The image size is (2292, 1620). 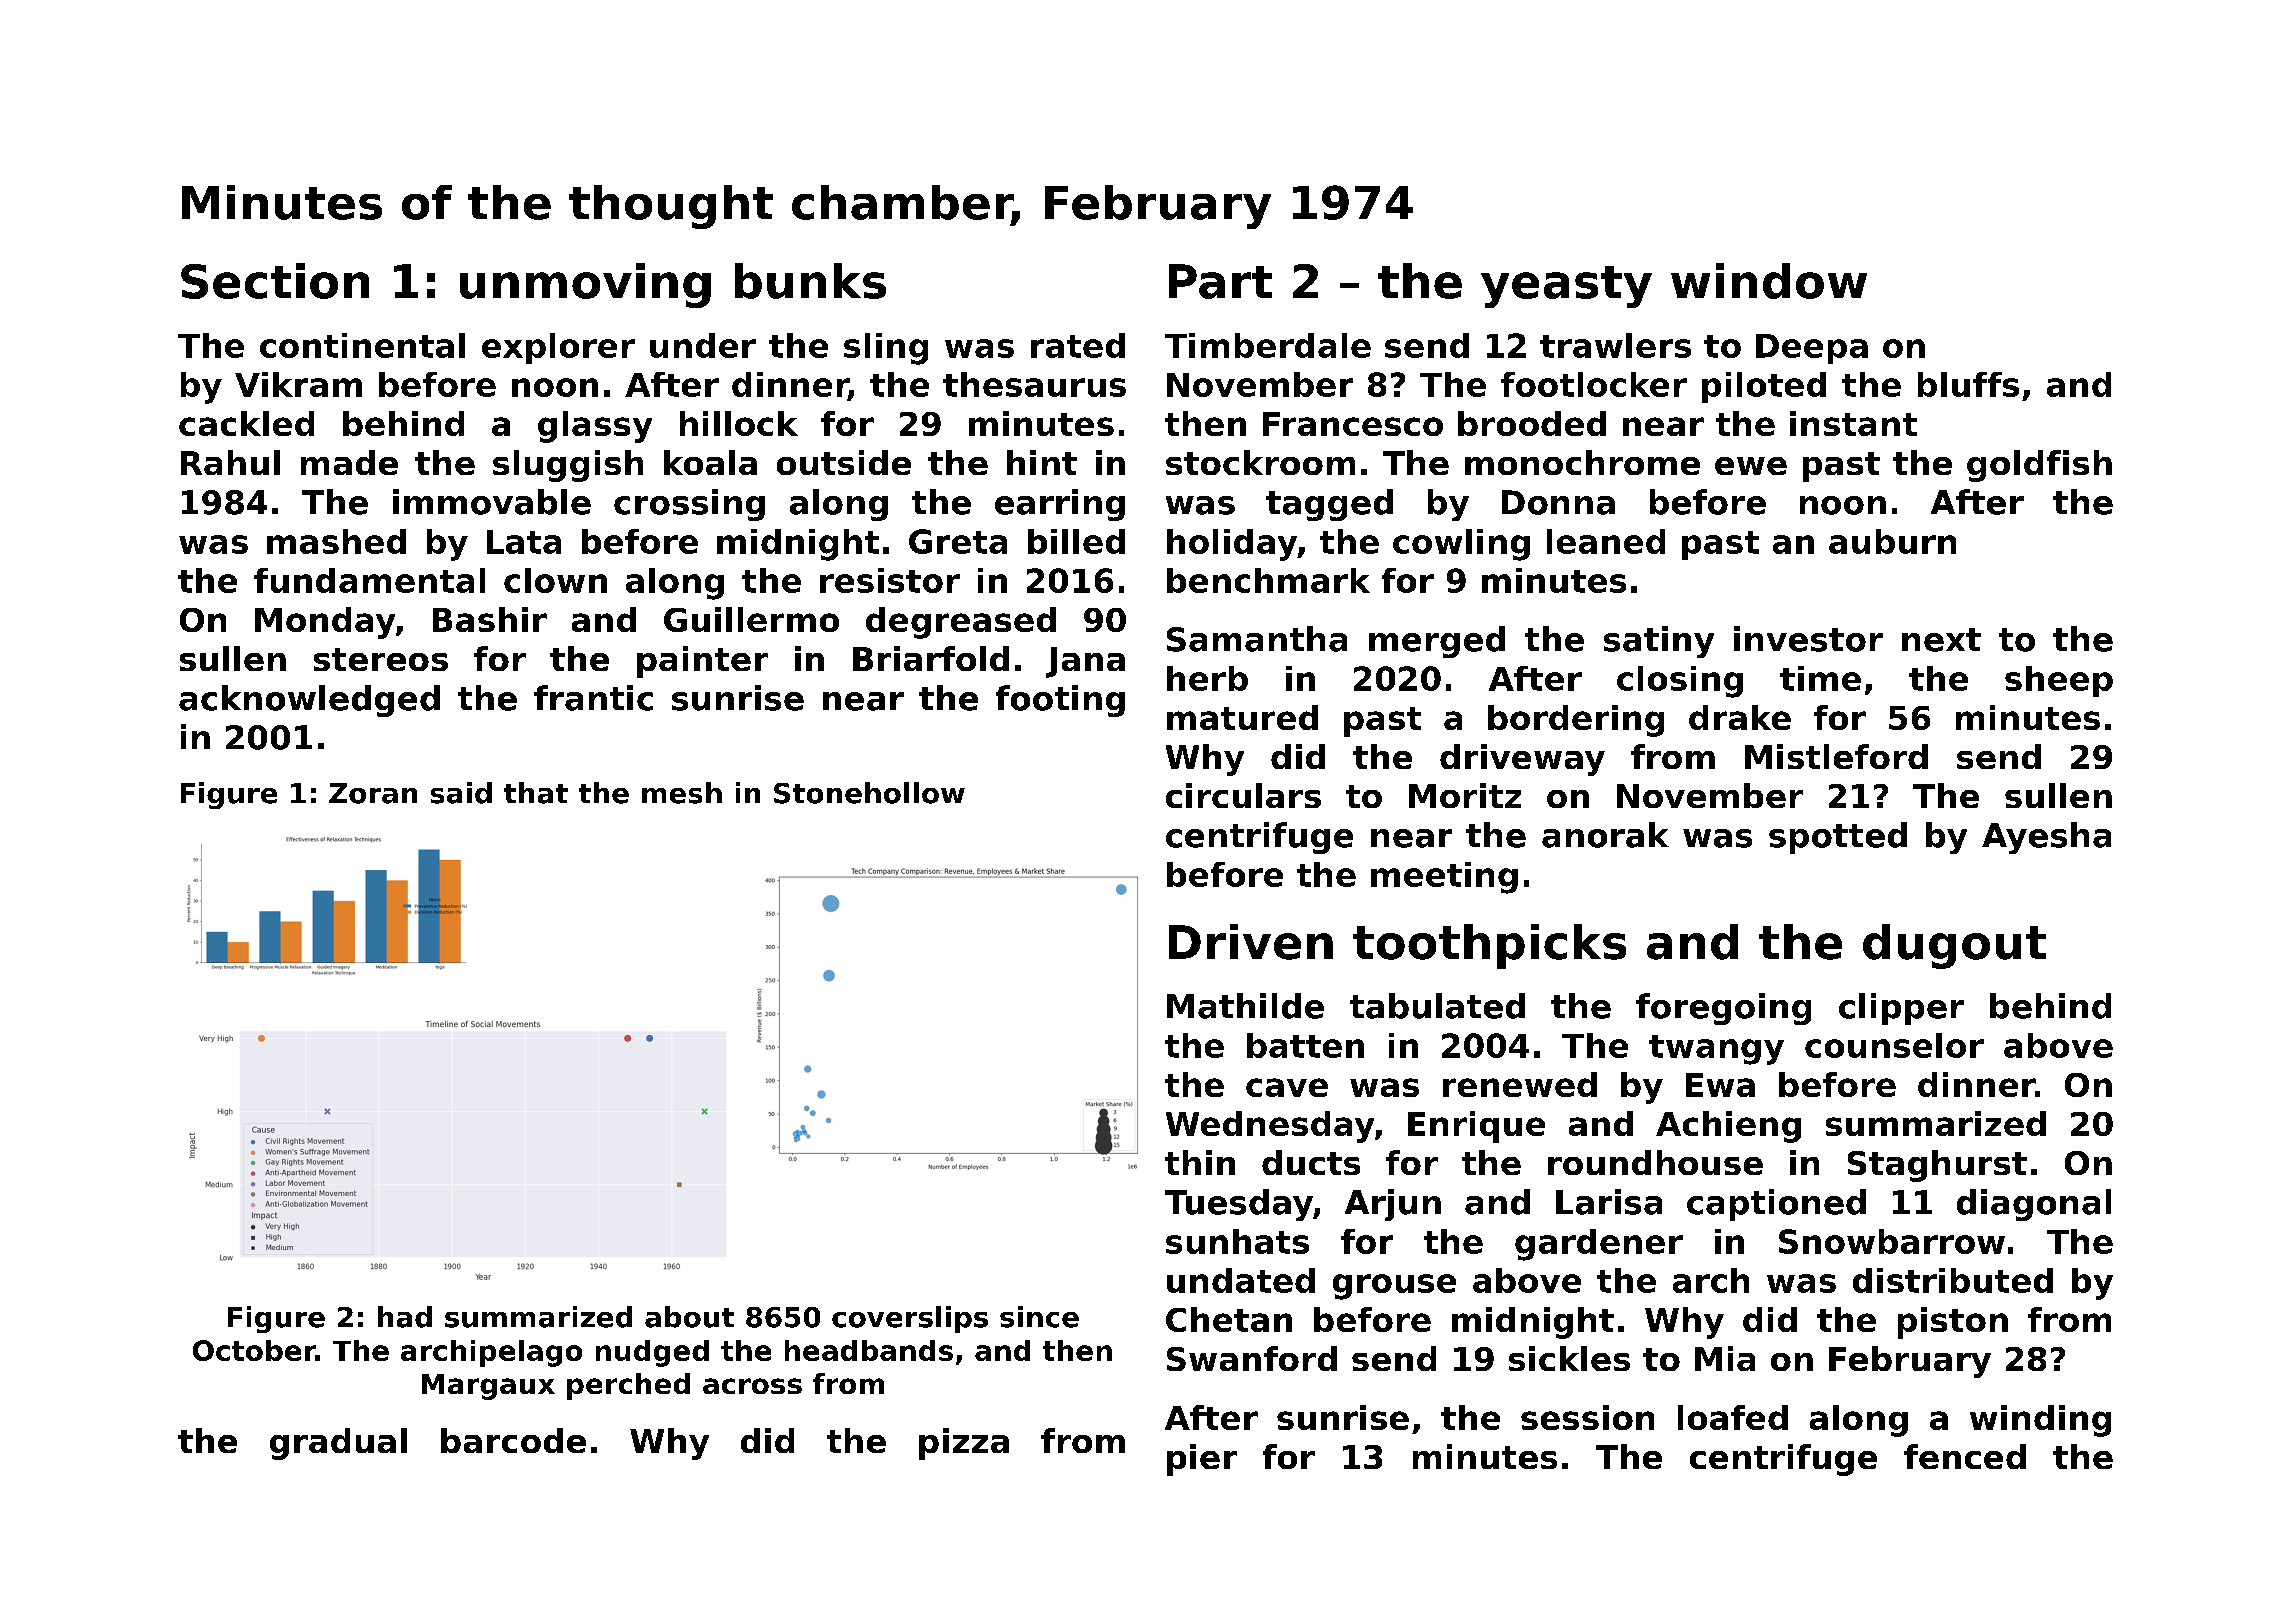 What do you see at coordinates (958, 541) in the screenshot?
I see `Greta` at bounding box center [958, 541].
